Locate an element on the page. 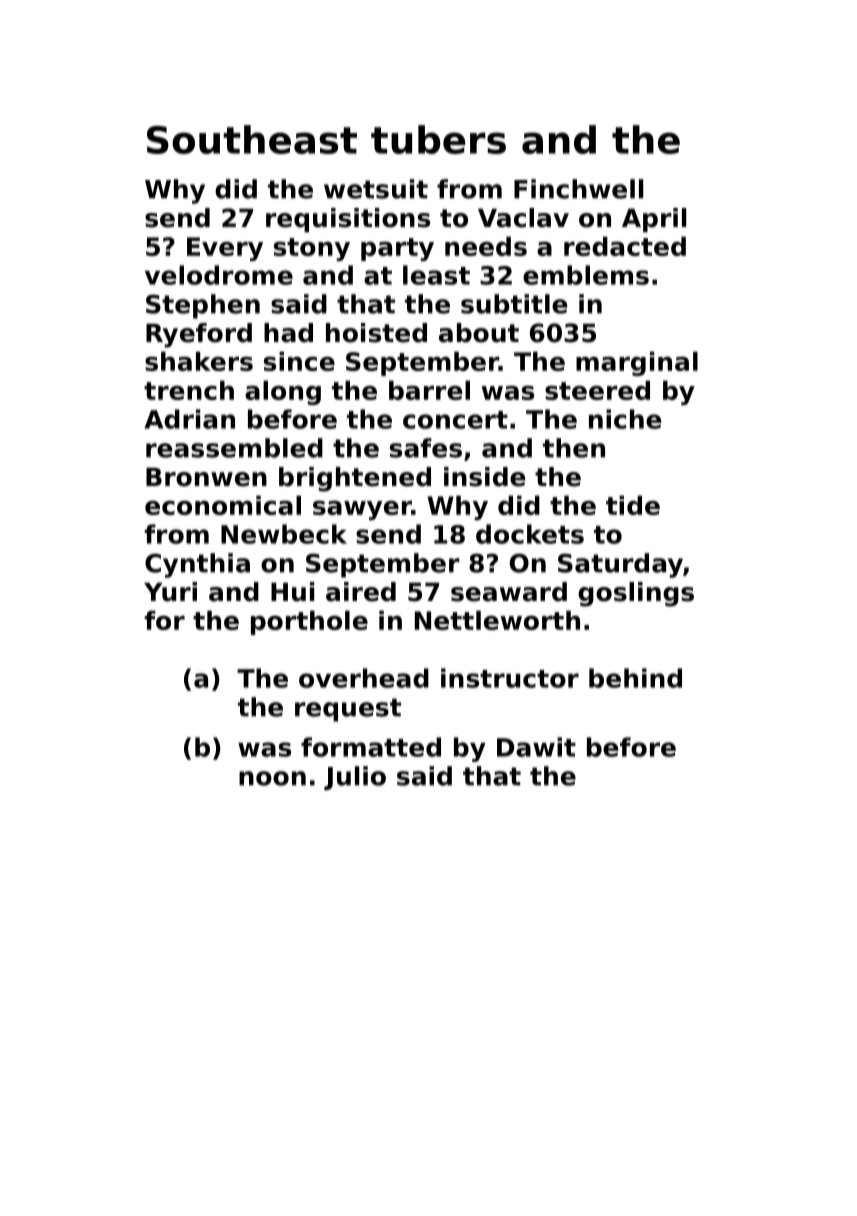  sawyer is located at coordinates (362, 510).
